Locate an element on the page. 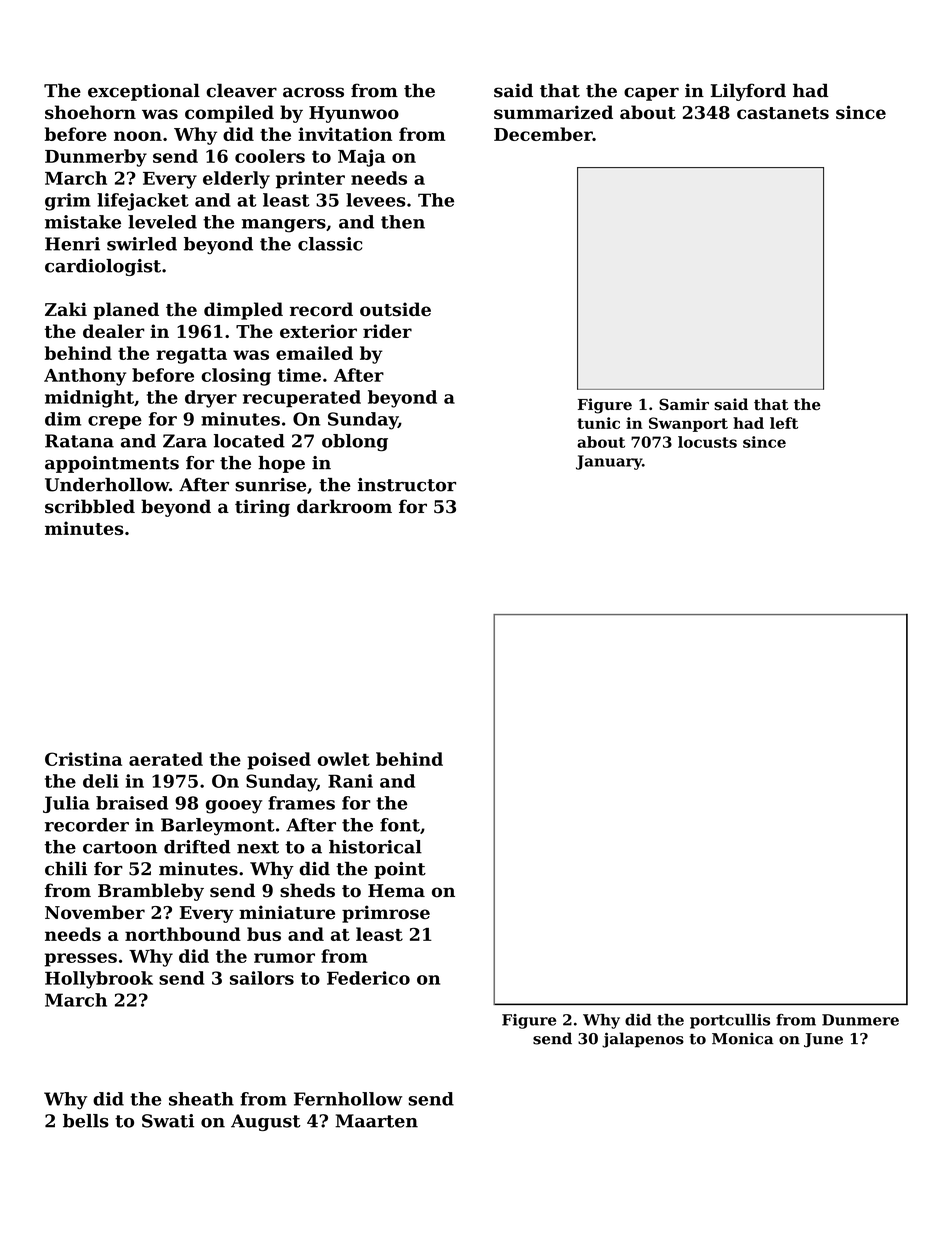 The width and height of the document is (952, 1233). Hollybrook is located at coordinates (99, 980).
